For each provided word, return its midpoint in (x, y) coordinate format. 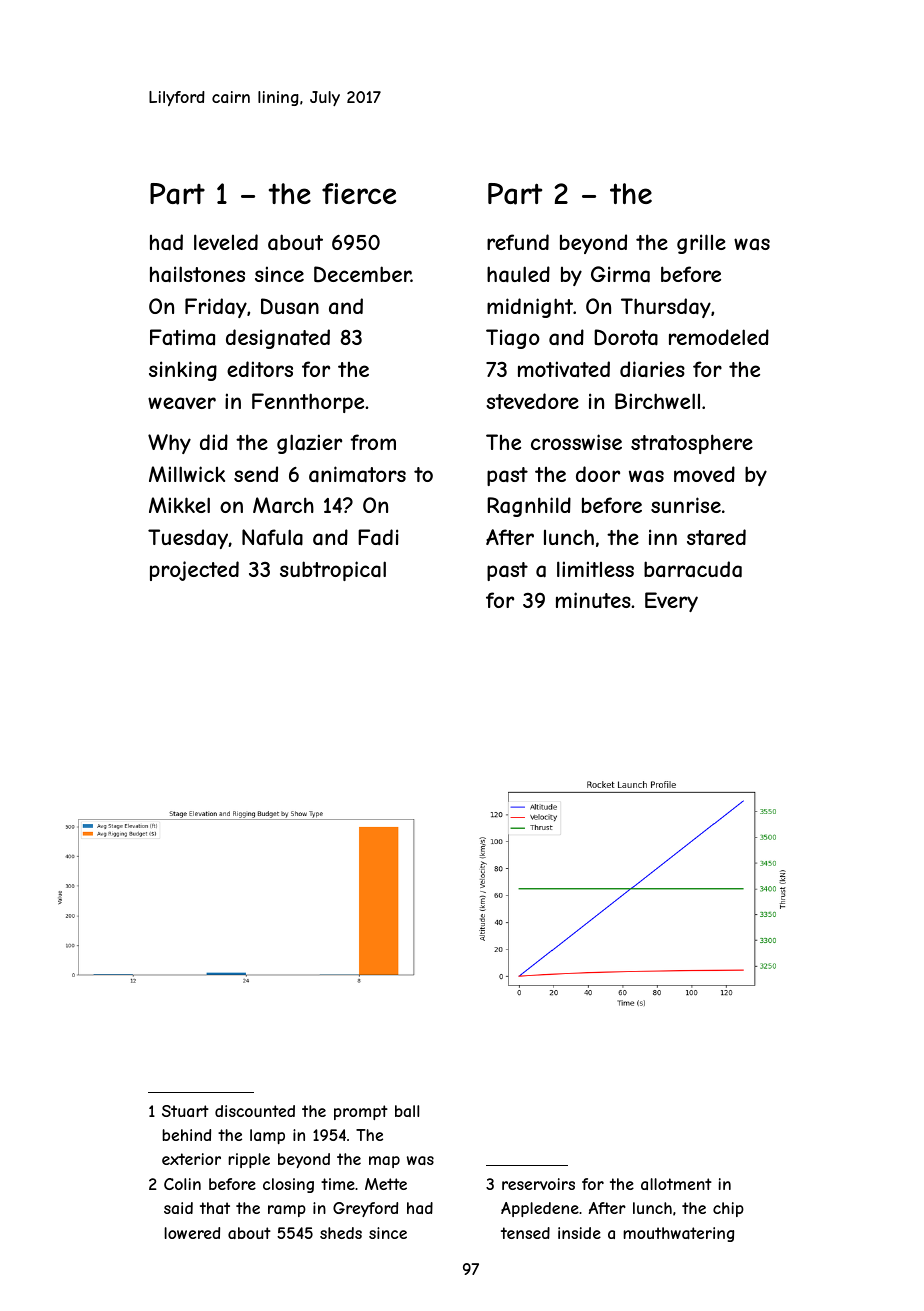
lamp (267, 1136)
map (384, 1162)
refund (518, 242)
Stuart (185, 1111)
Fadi (378, 537)
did (214, 442)
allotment (676, 1184)
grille (701, 244)
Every (671, 602)
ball (407, 1111)
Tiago (513, 339)
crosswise (576, 442)
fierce (359, 193)
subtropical (333, 571)
